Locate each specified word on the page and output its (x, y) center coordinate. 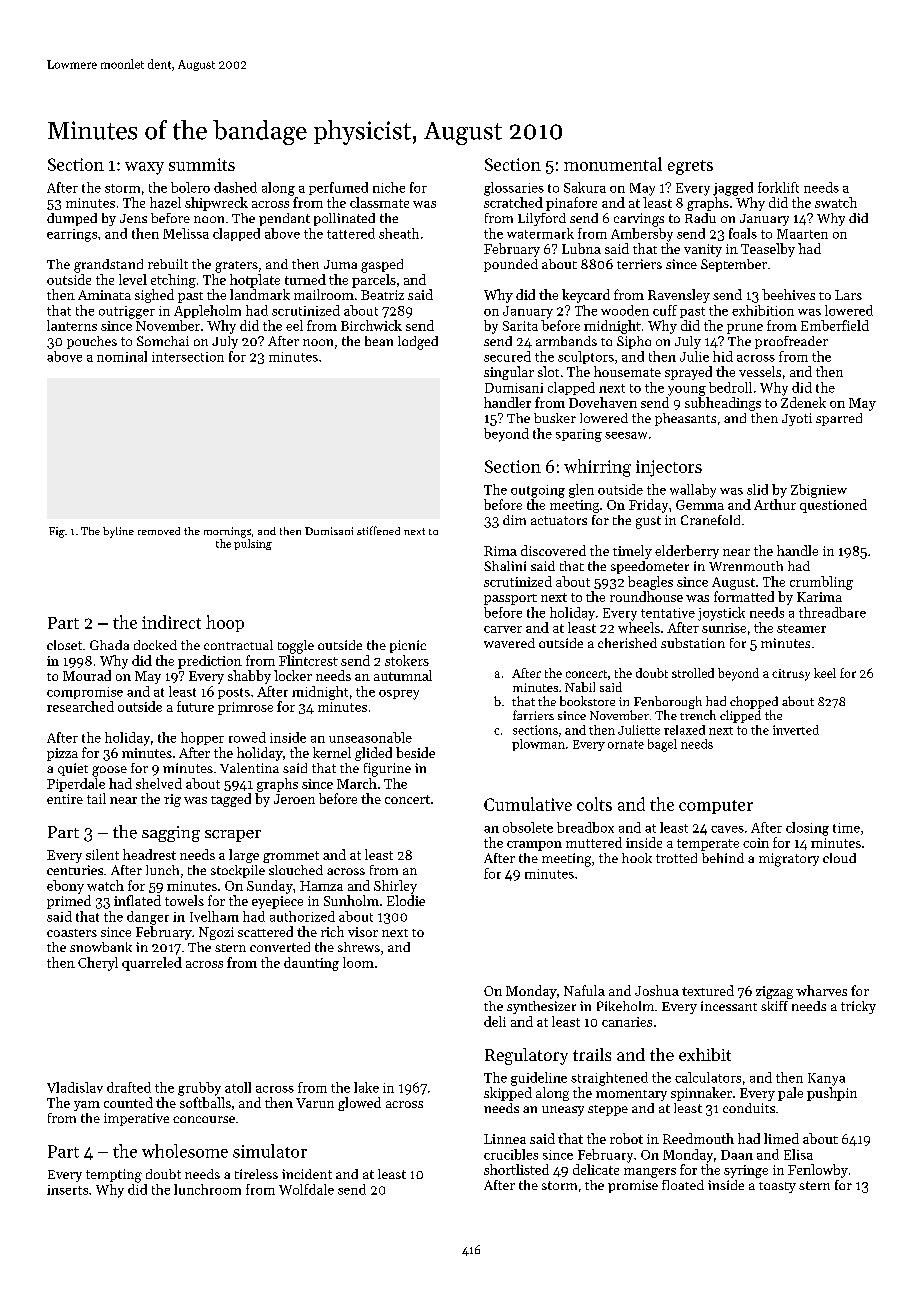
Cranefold (710, 520)
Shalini (505, 566)
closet (64, 645)
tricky (858, 1007)
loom (358, 962)
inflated (137, 900)
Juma (340, 264)
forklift (778, 187)
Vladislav (75, 1087)
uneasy (563, 1111)
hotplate (255, 281)
